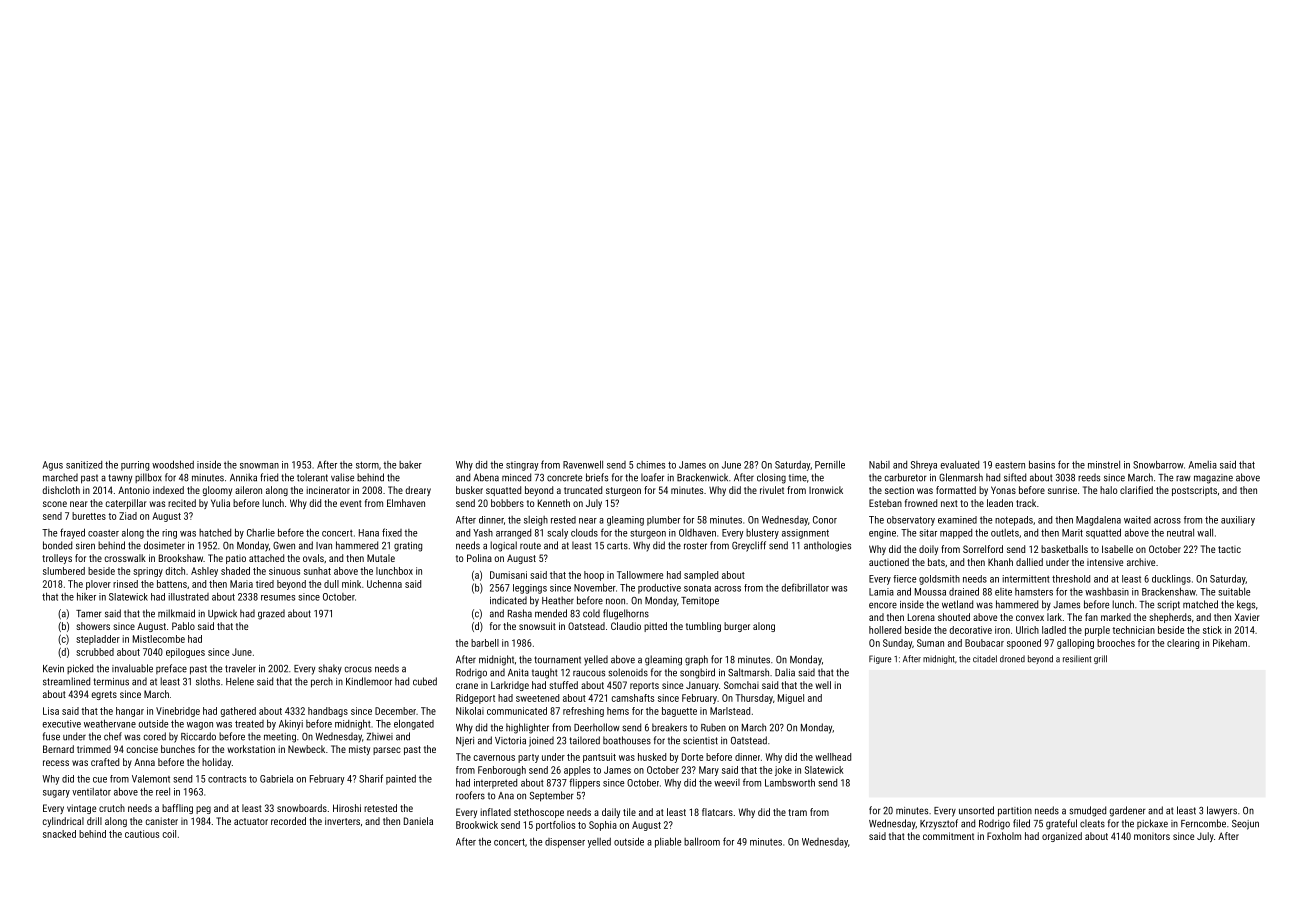  I want to click on Sunday, so click(897, 644).
